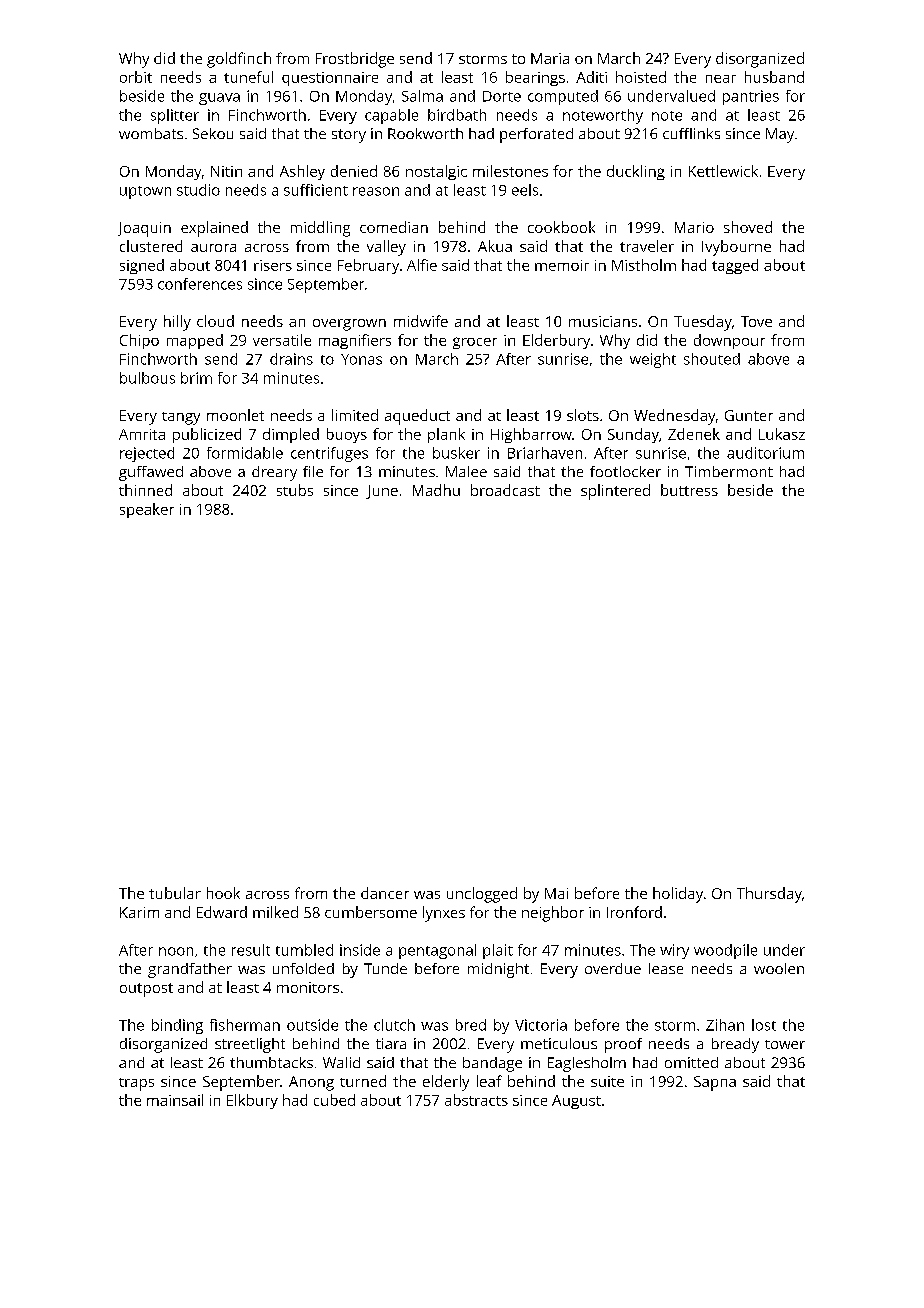  Describe the element at coordinates (200, 284) in the document. I see `conferences` at that location.
